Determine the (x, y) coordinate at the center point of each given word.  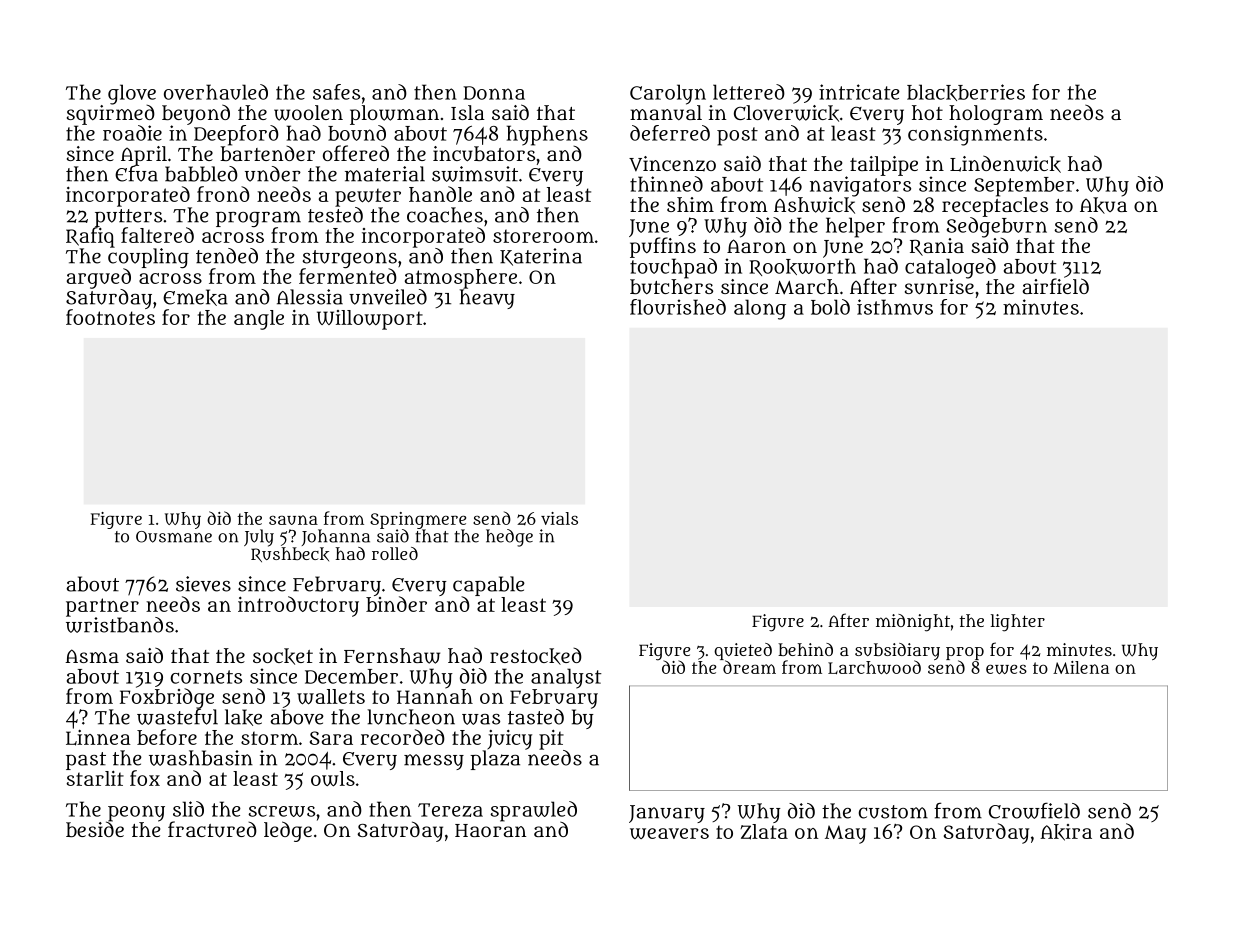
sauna (293, 520)
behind (805, 649)
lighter (1018, 623)
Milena (1081, 667)
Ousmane (174, 537)
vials (559, 518)
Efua (136, 174)
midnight (913, 623)
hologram (996, 115)
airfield (1055, 286)
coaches (445, 215)
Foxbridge (167, 698)
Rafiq (90, 237)
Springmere (418, 520)
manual (666, 112)
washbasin (201, 758)
